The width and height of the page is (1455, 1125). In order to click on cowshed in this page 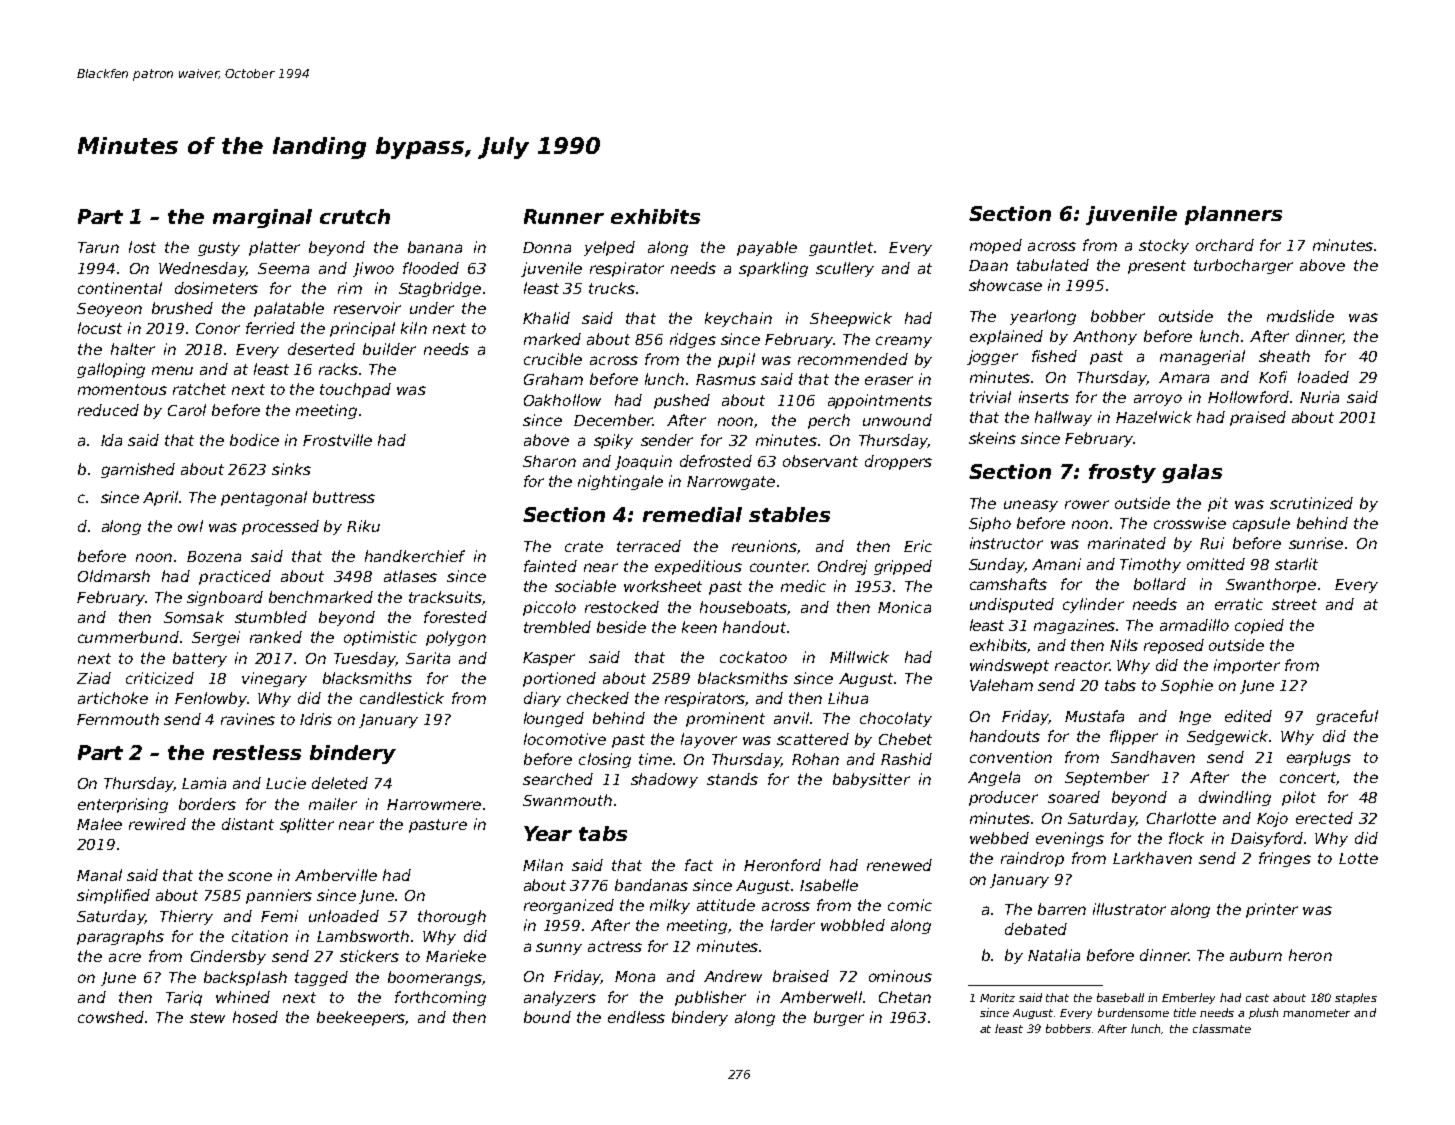, I will do `click(111, 1017)`.
